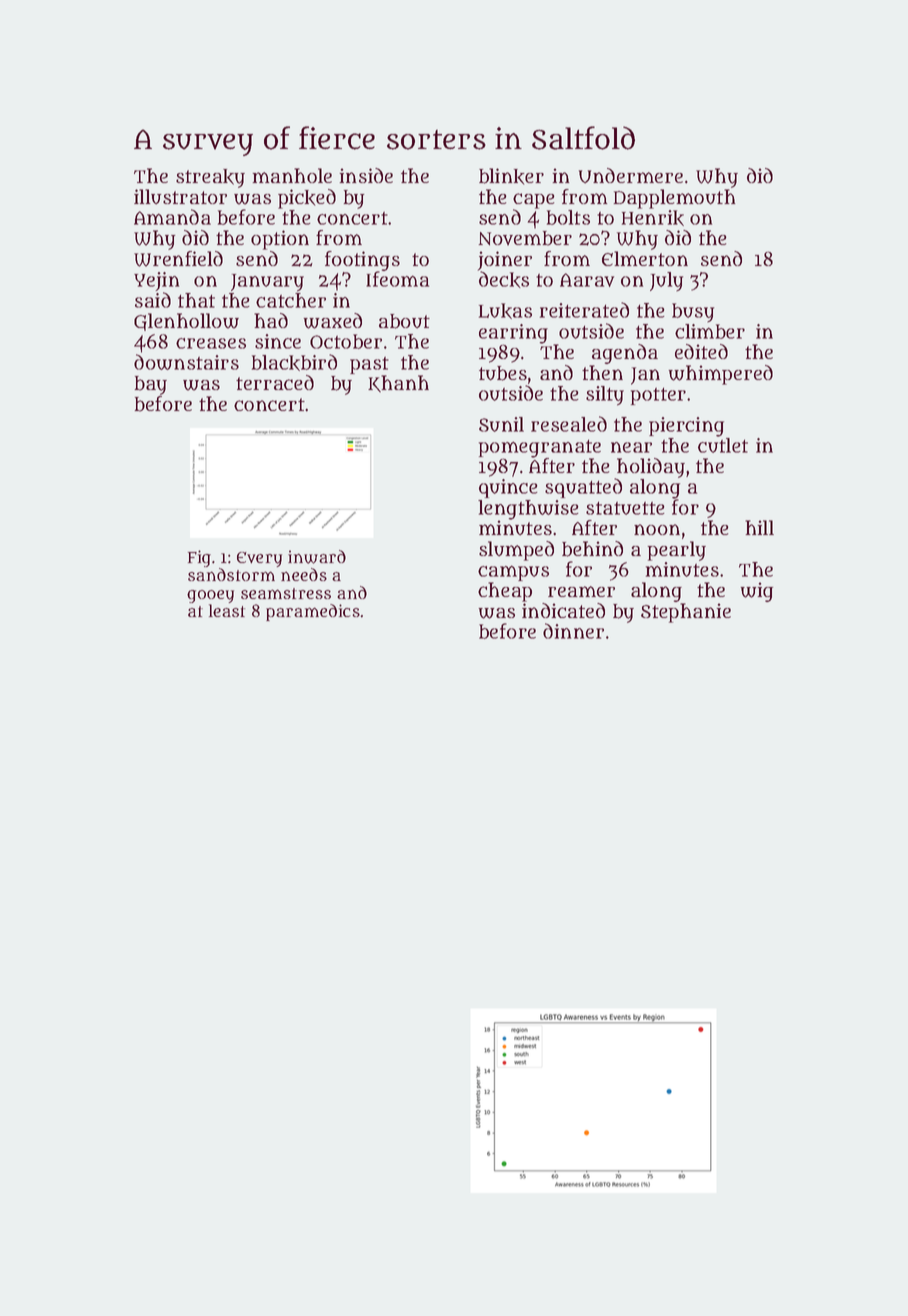 The image size is (908, 1316). Describe the element at coordinates (516, 551) in the screenshot. I see `slumped` at that location.
